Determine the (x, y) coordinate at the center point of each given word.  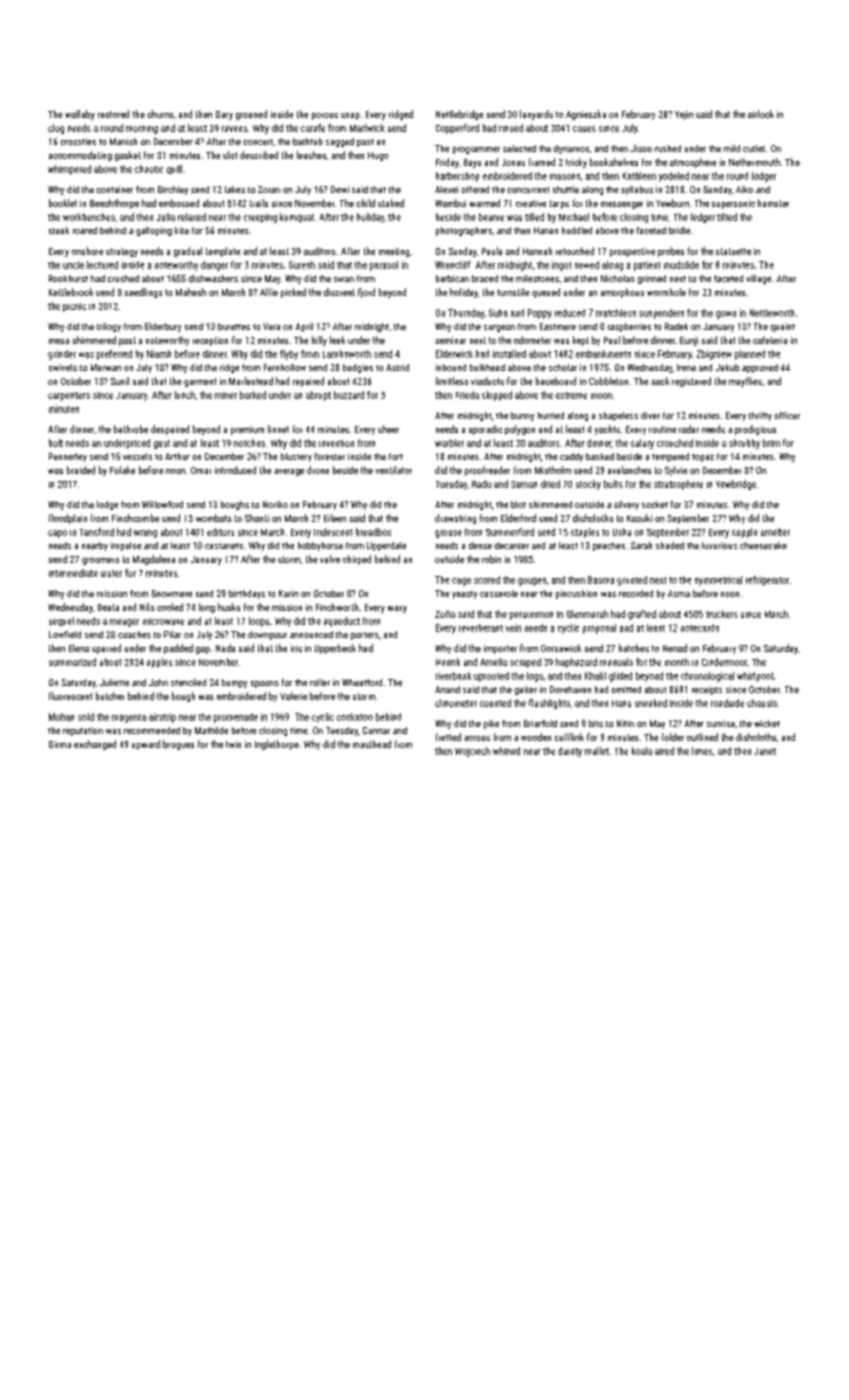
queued (546, 293)
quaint (783, 327)
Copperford (457, 129)
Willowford (162, 504)
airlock (761, 114)
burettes (234, 326)
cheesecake (763, 545)
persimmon (531, 616)
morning (142, 130)
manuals (616, 662)
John (158, 682)
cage (461, 582)
